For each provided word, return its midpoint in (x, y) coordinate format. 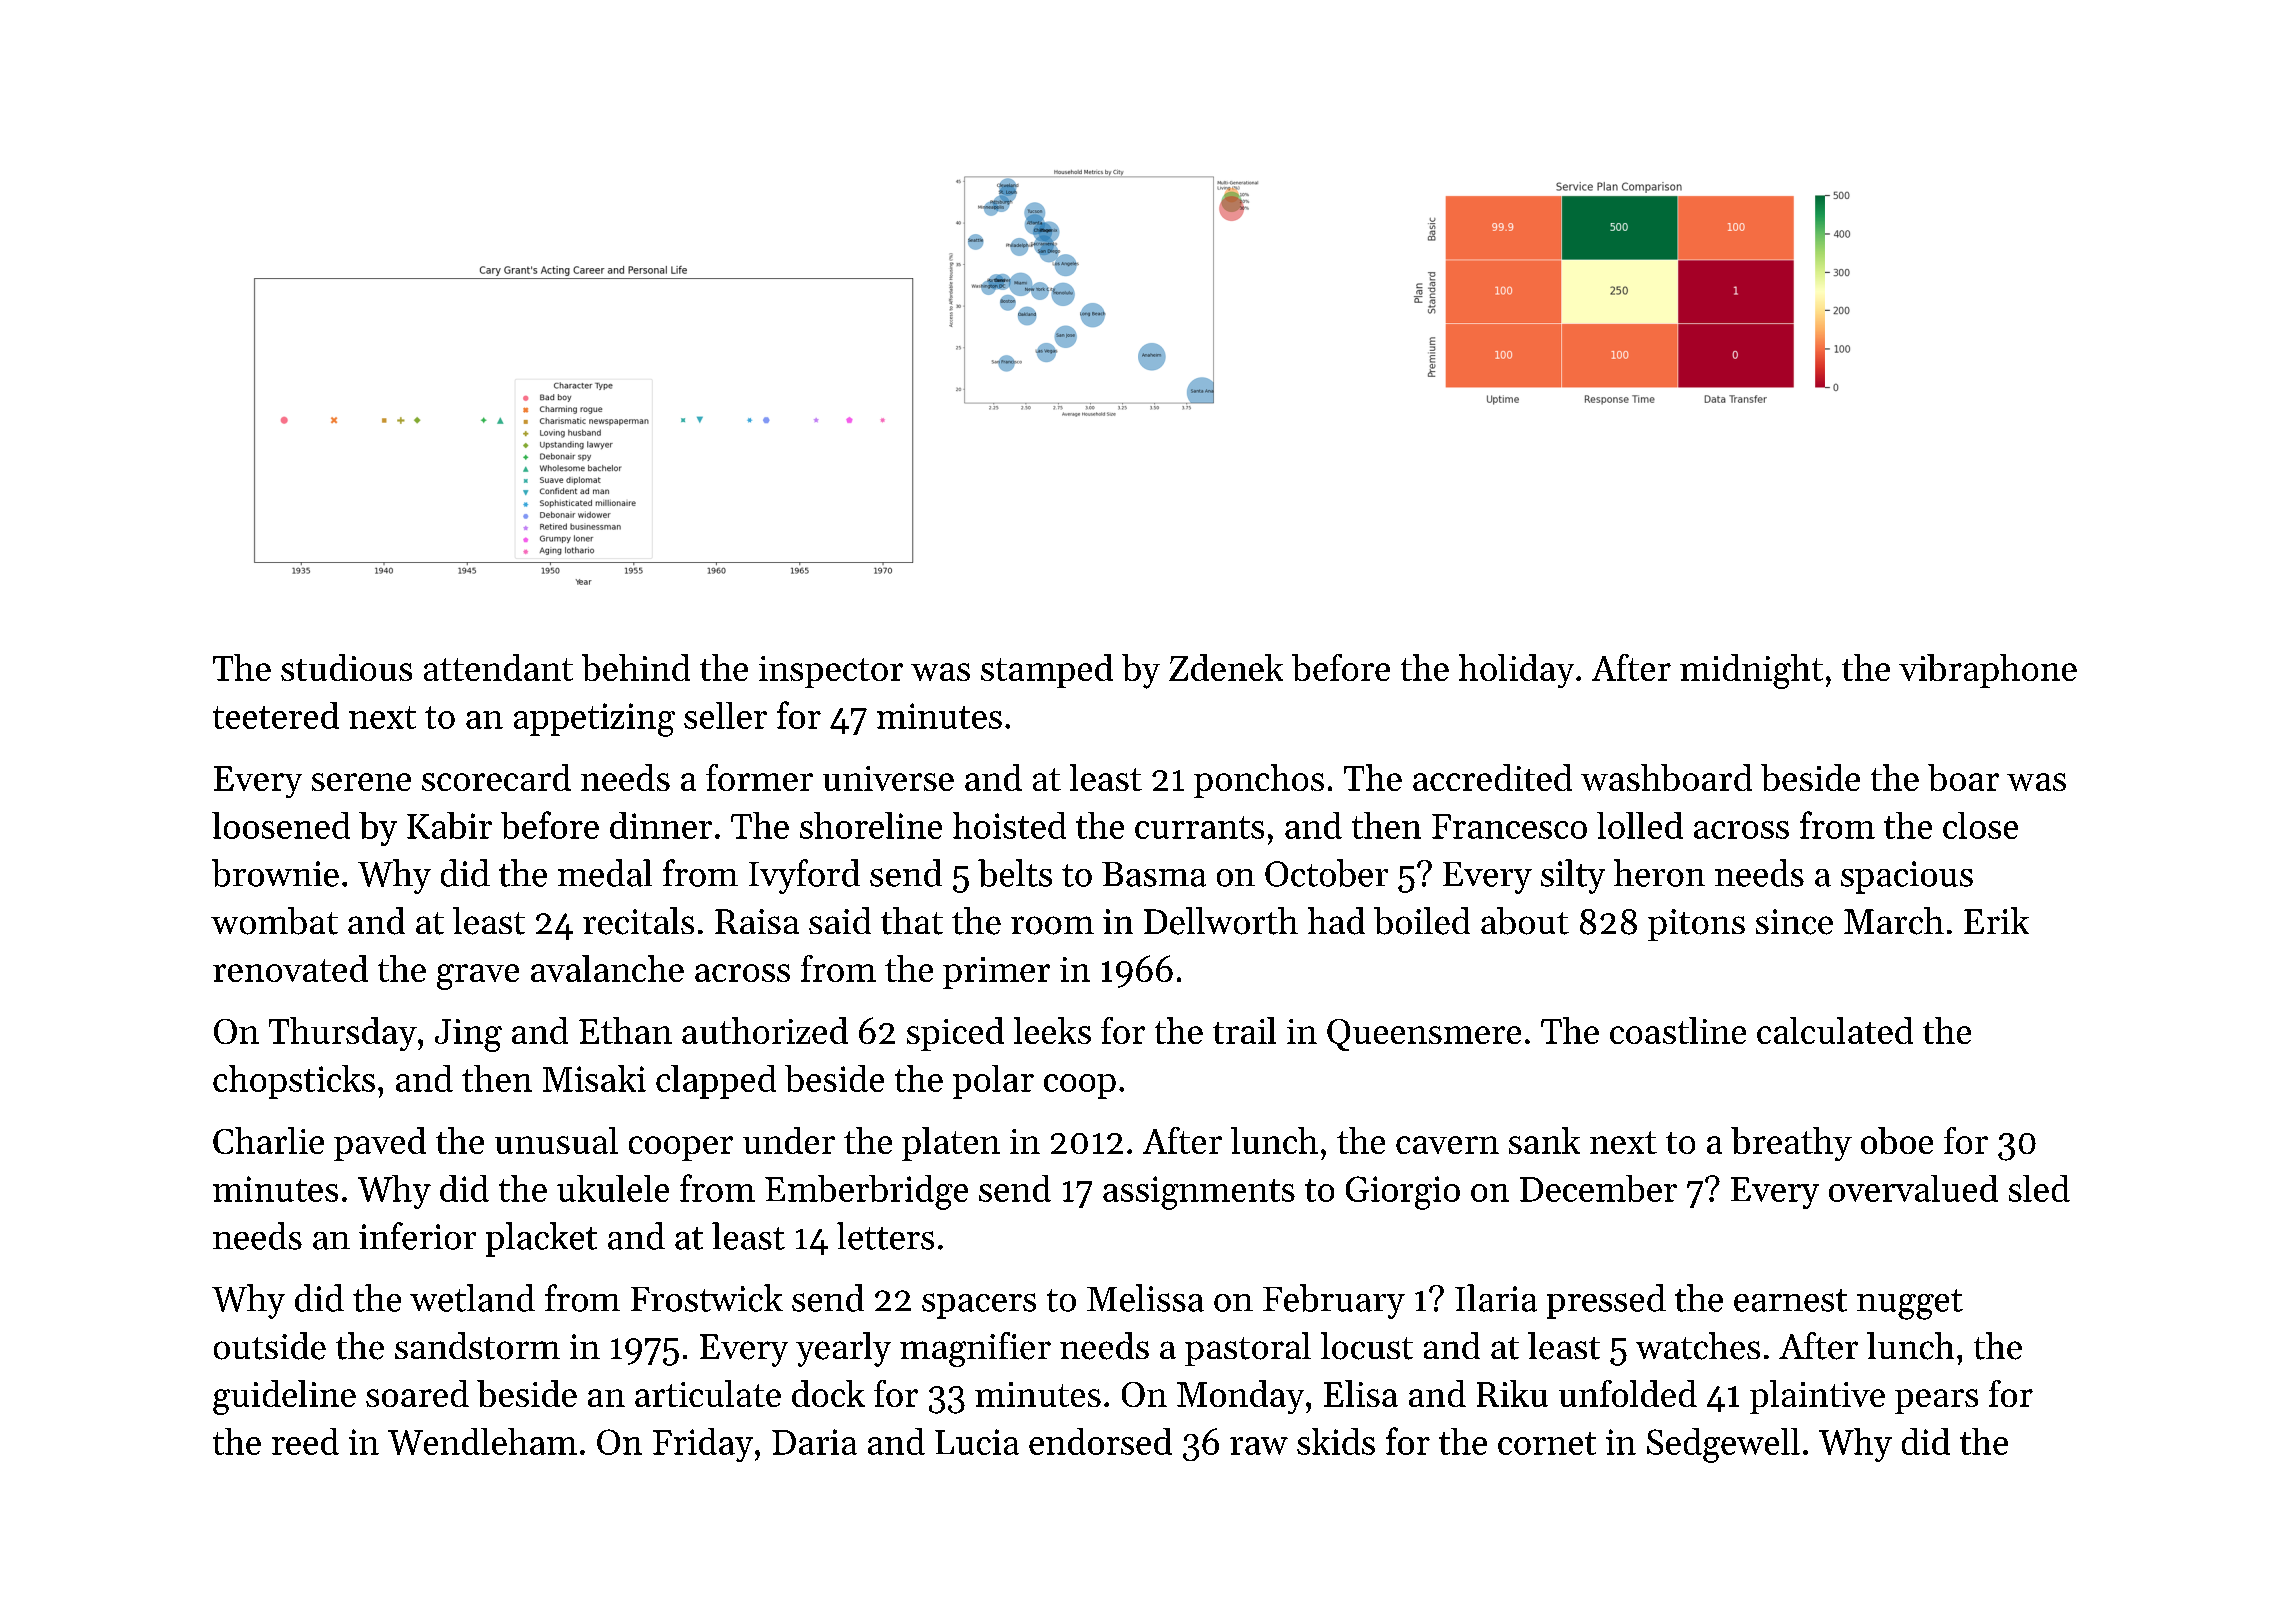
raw (1259, 1446)
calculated (1835, 1030)
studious (346, 667)
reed (305, 1441)
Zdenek (1226, 667)
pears (1936, 1401)
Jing (468, 1035)
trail (1244, 1030)
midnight (1751, 671)
